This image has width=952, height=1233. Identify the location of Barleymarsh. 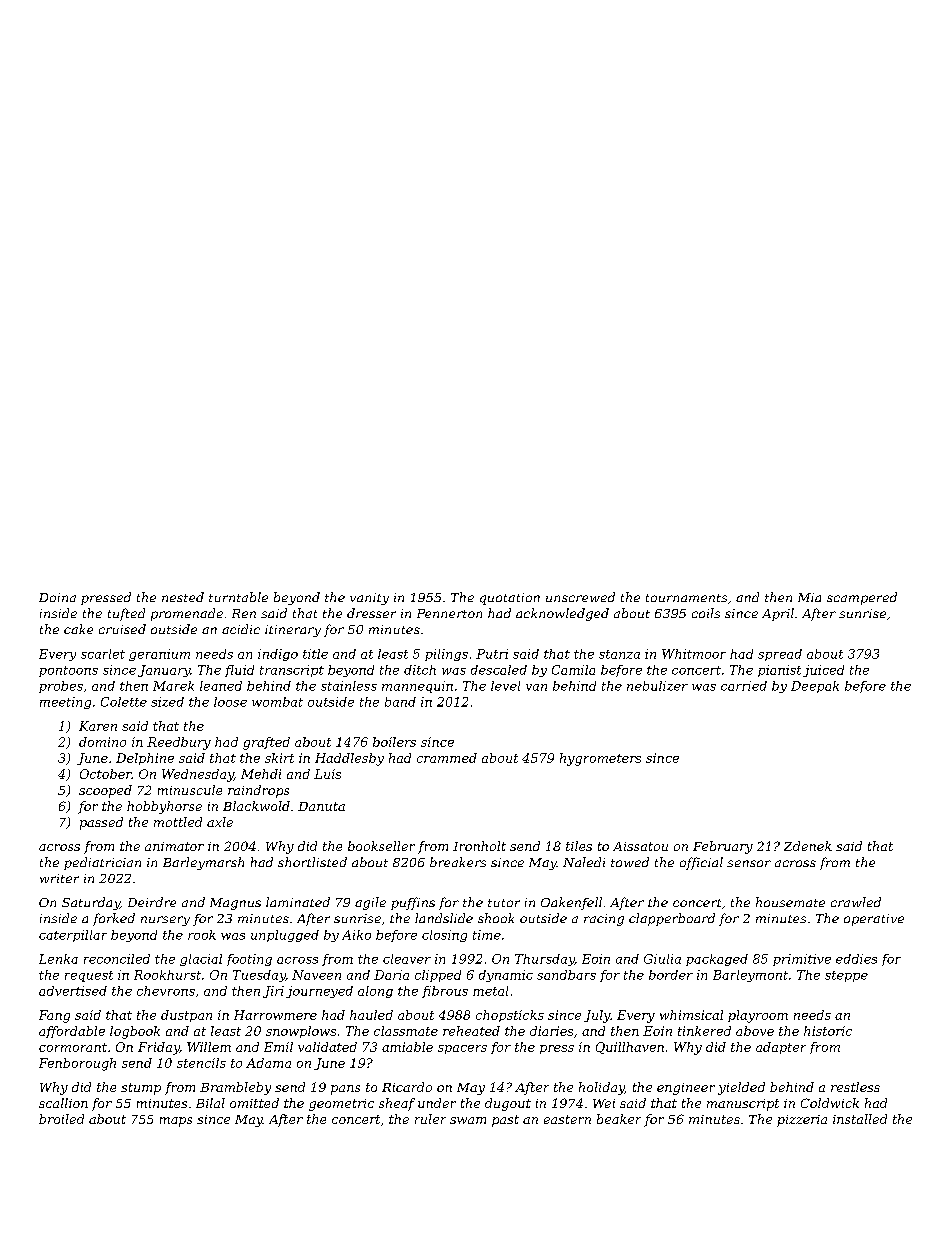
(203, 863).
